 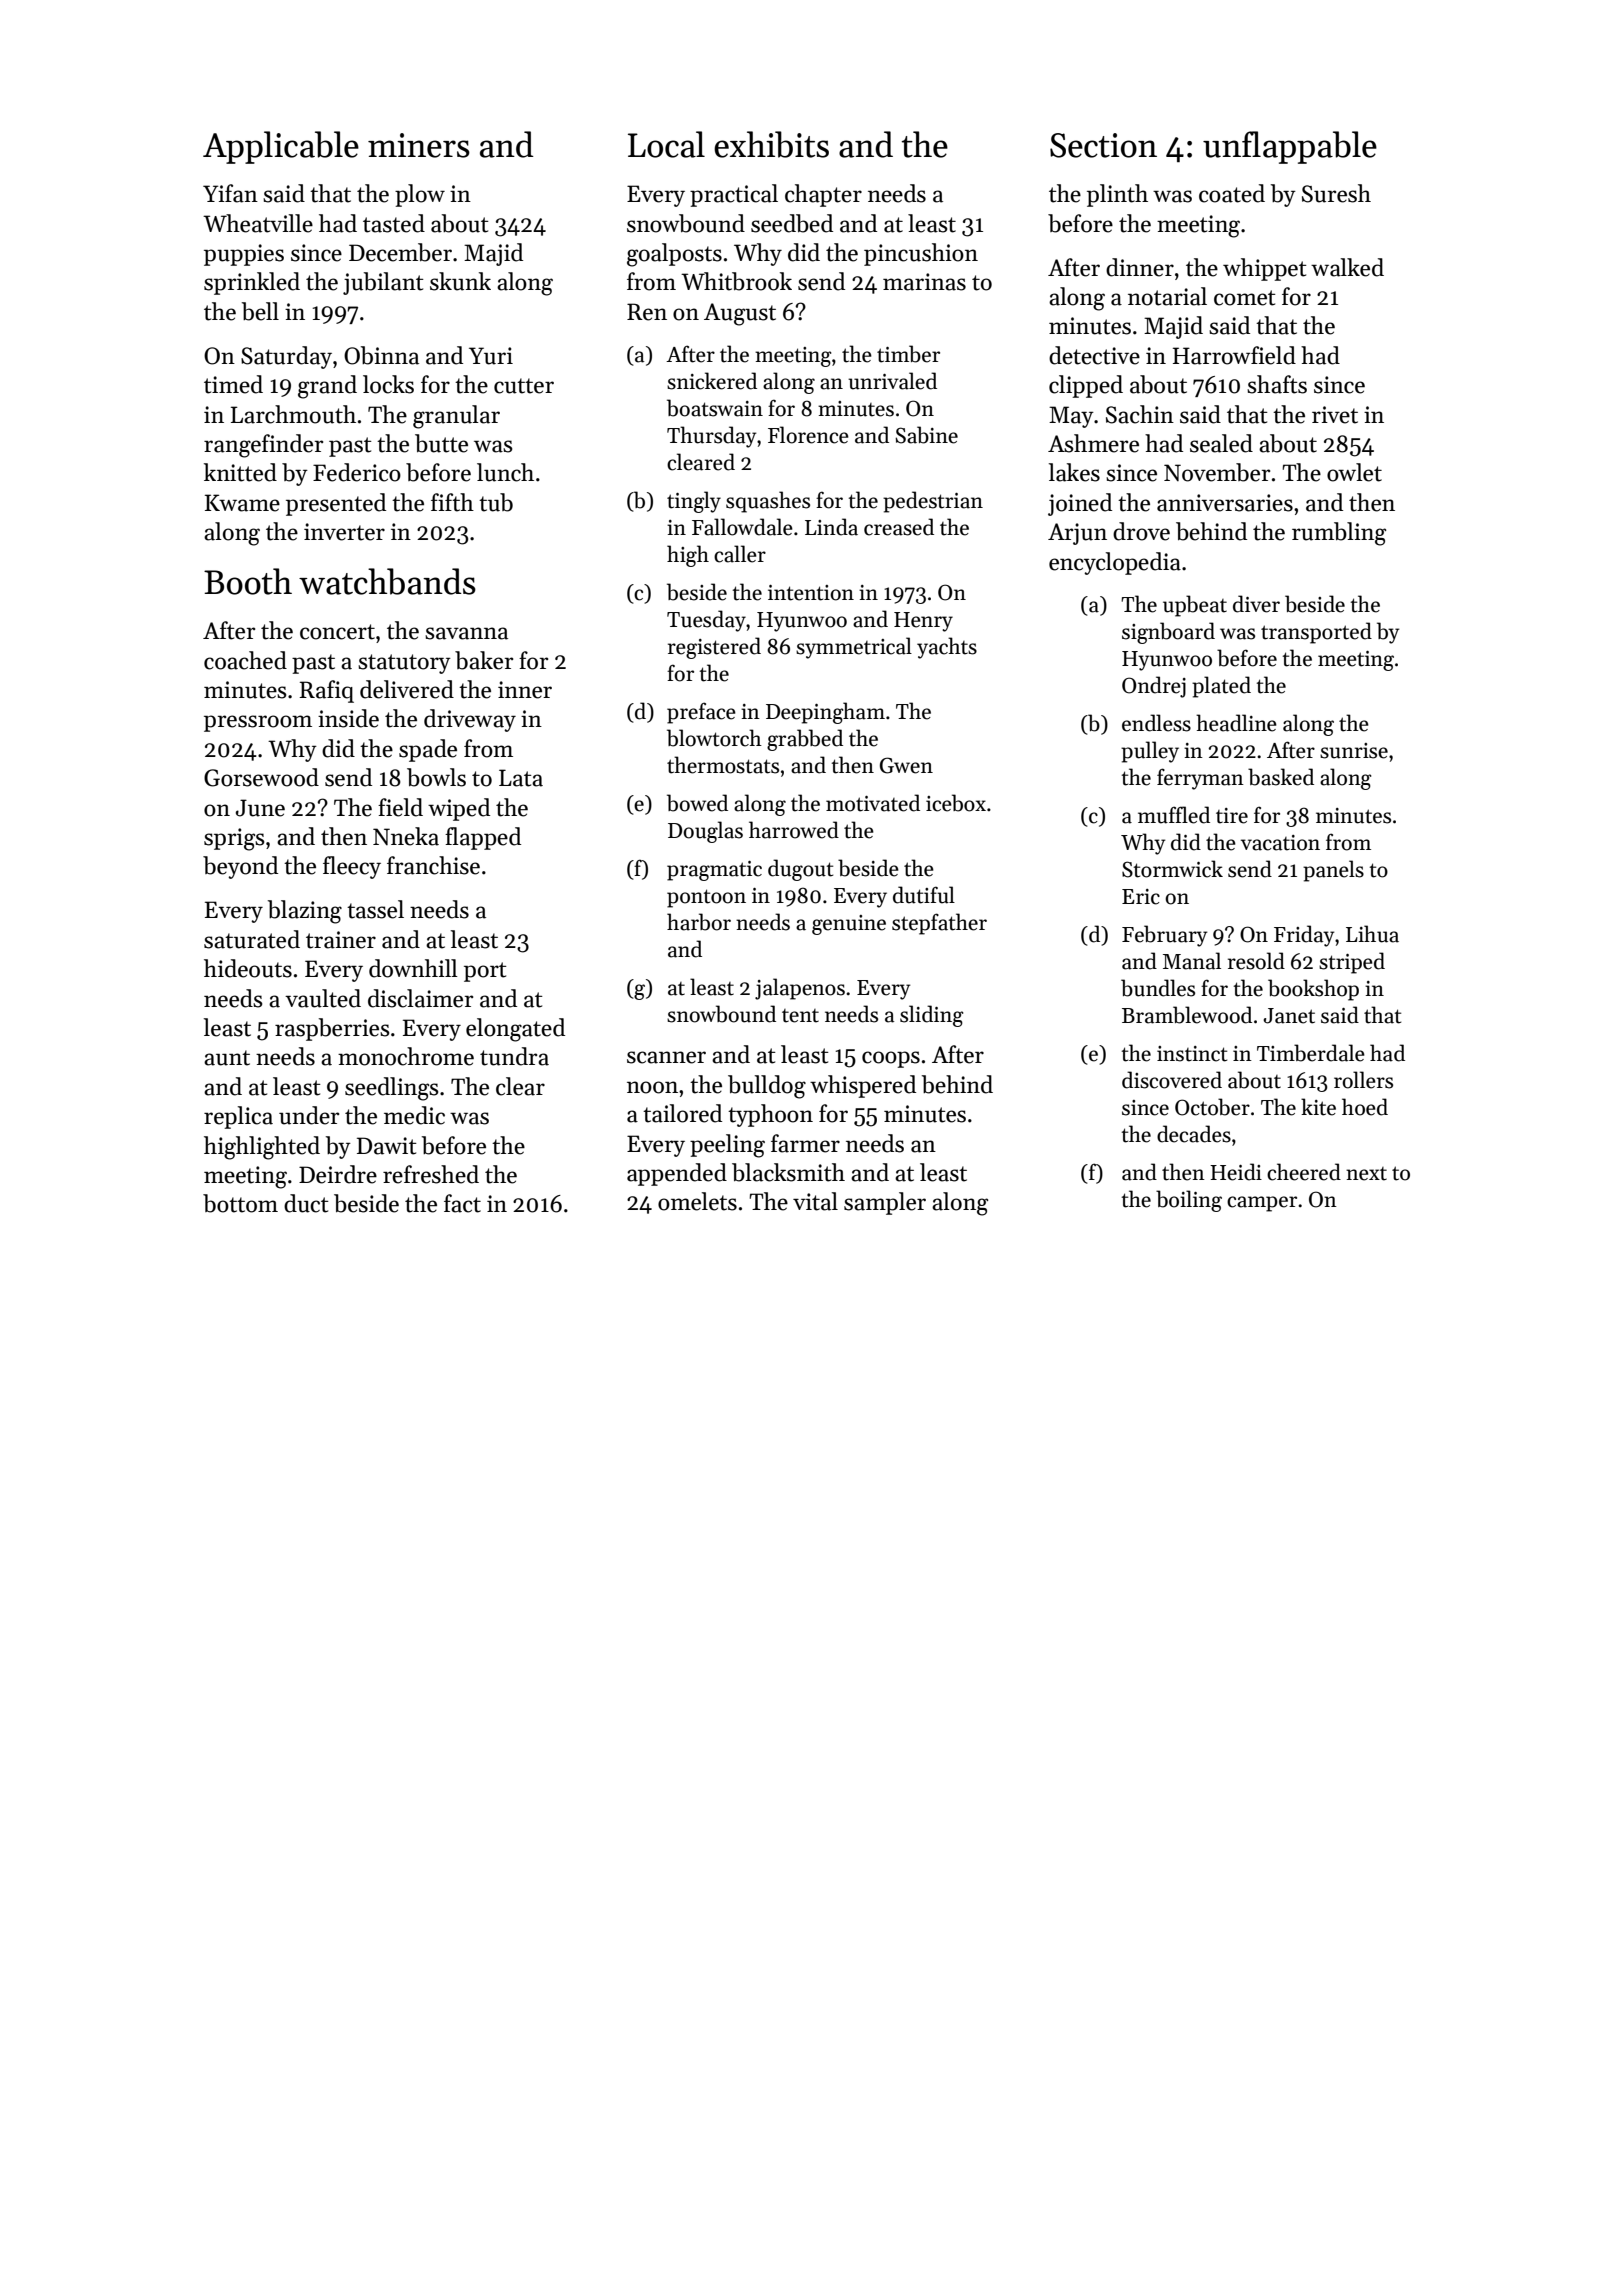 What do you see at coordinates (854, 648) in the image?
I see `symmetrical` at bounding box center [854, 648].
